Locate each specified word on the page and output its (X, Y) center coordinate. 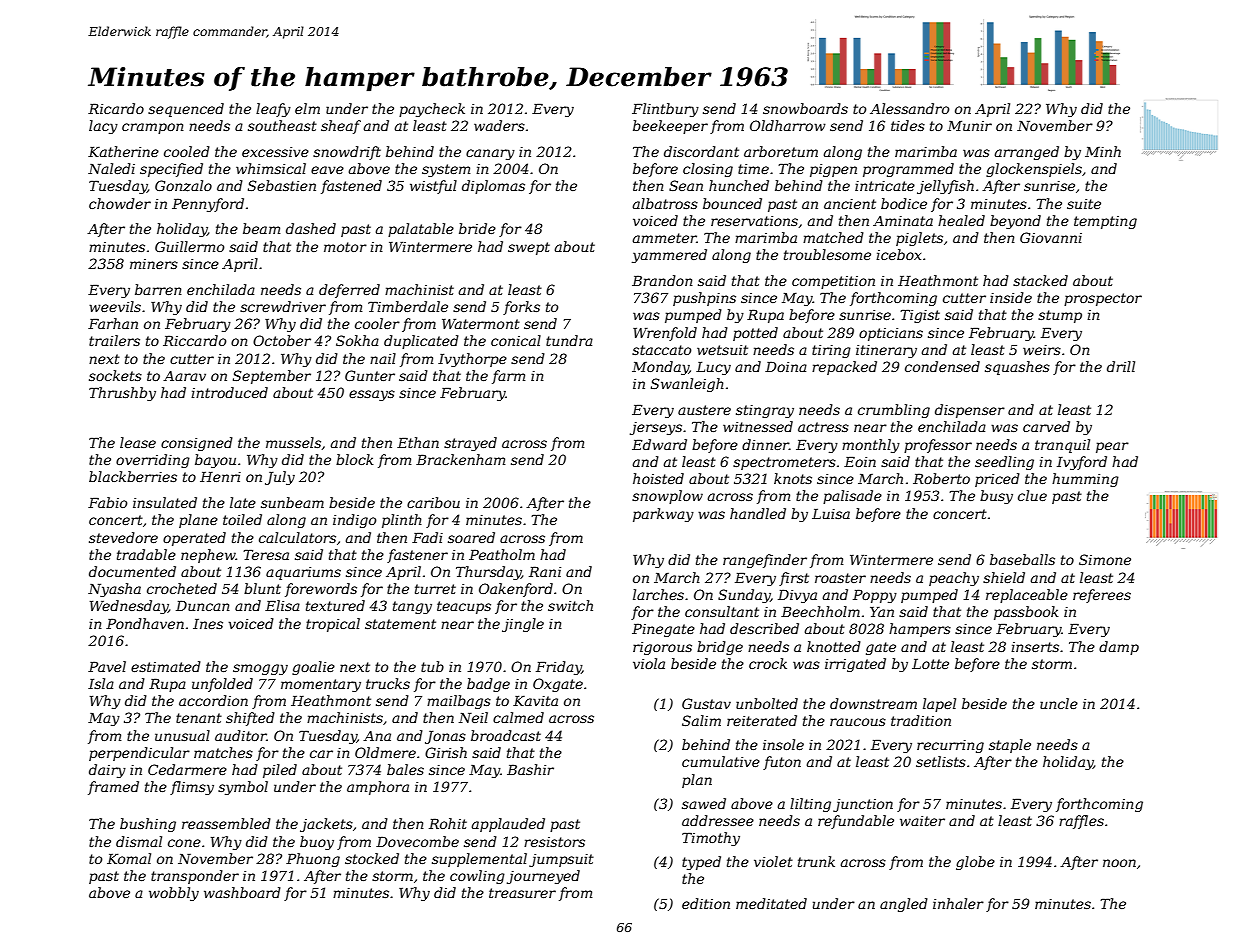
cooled (187, 151)
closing (708, 170)
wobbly (174, 894)
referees (1102, 596)
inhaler (958, 903)
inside (1011, 297)
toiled (242, 519)
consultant (722, 611)
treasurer (522, 893)
